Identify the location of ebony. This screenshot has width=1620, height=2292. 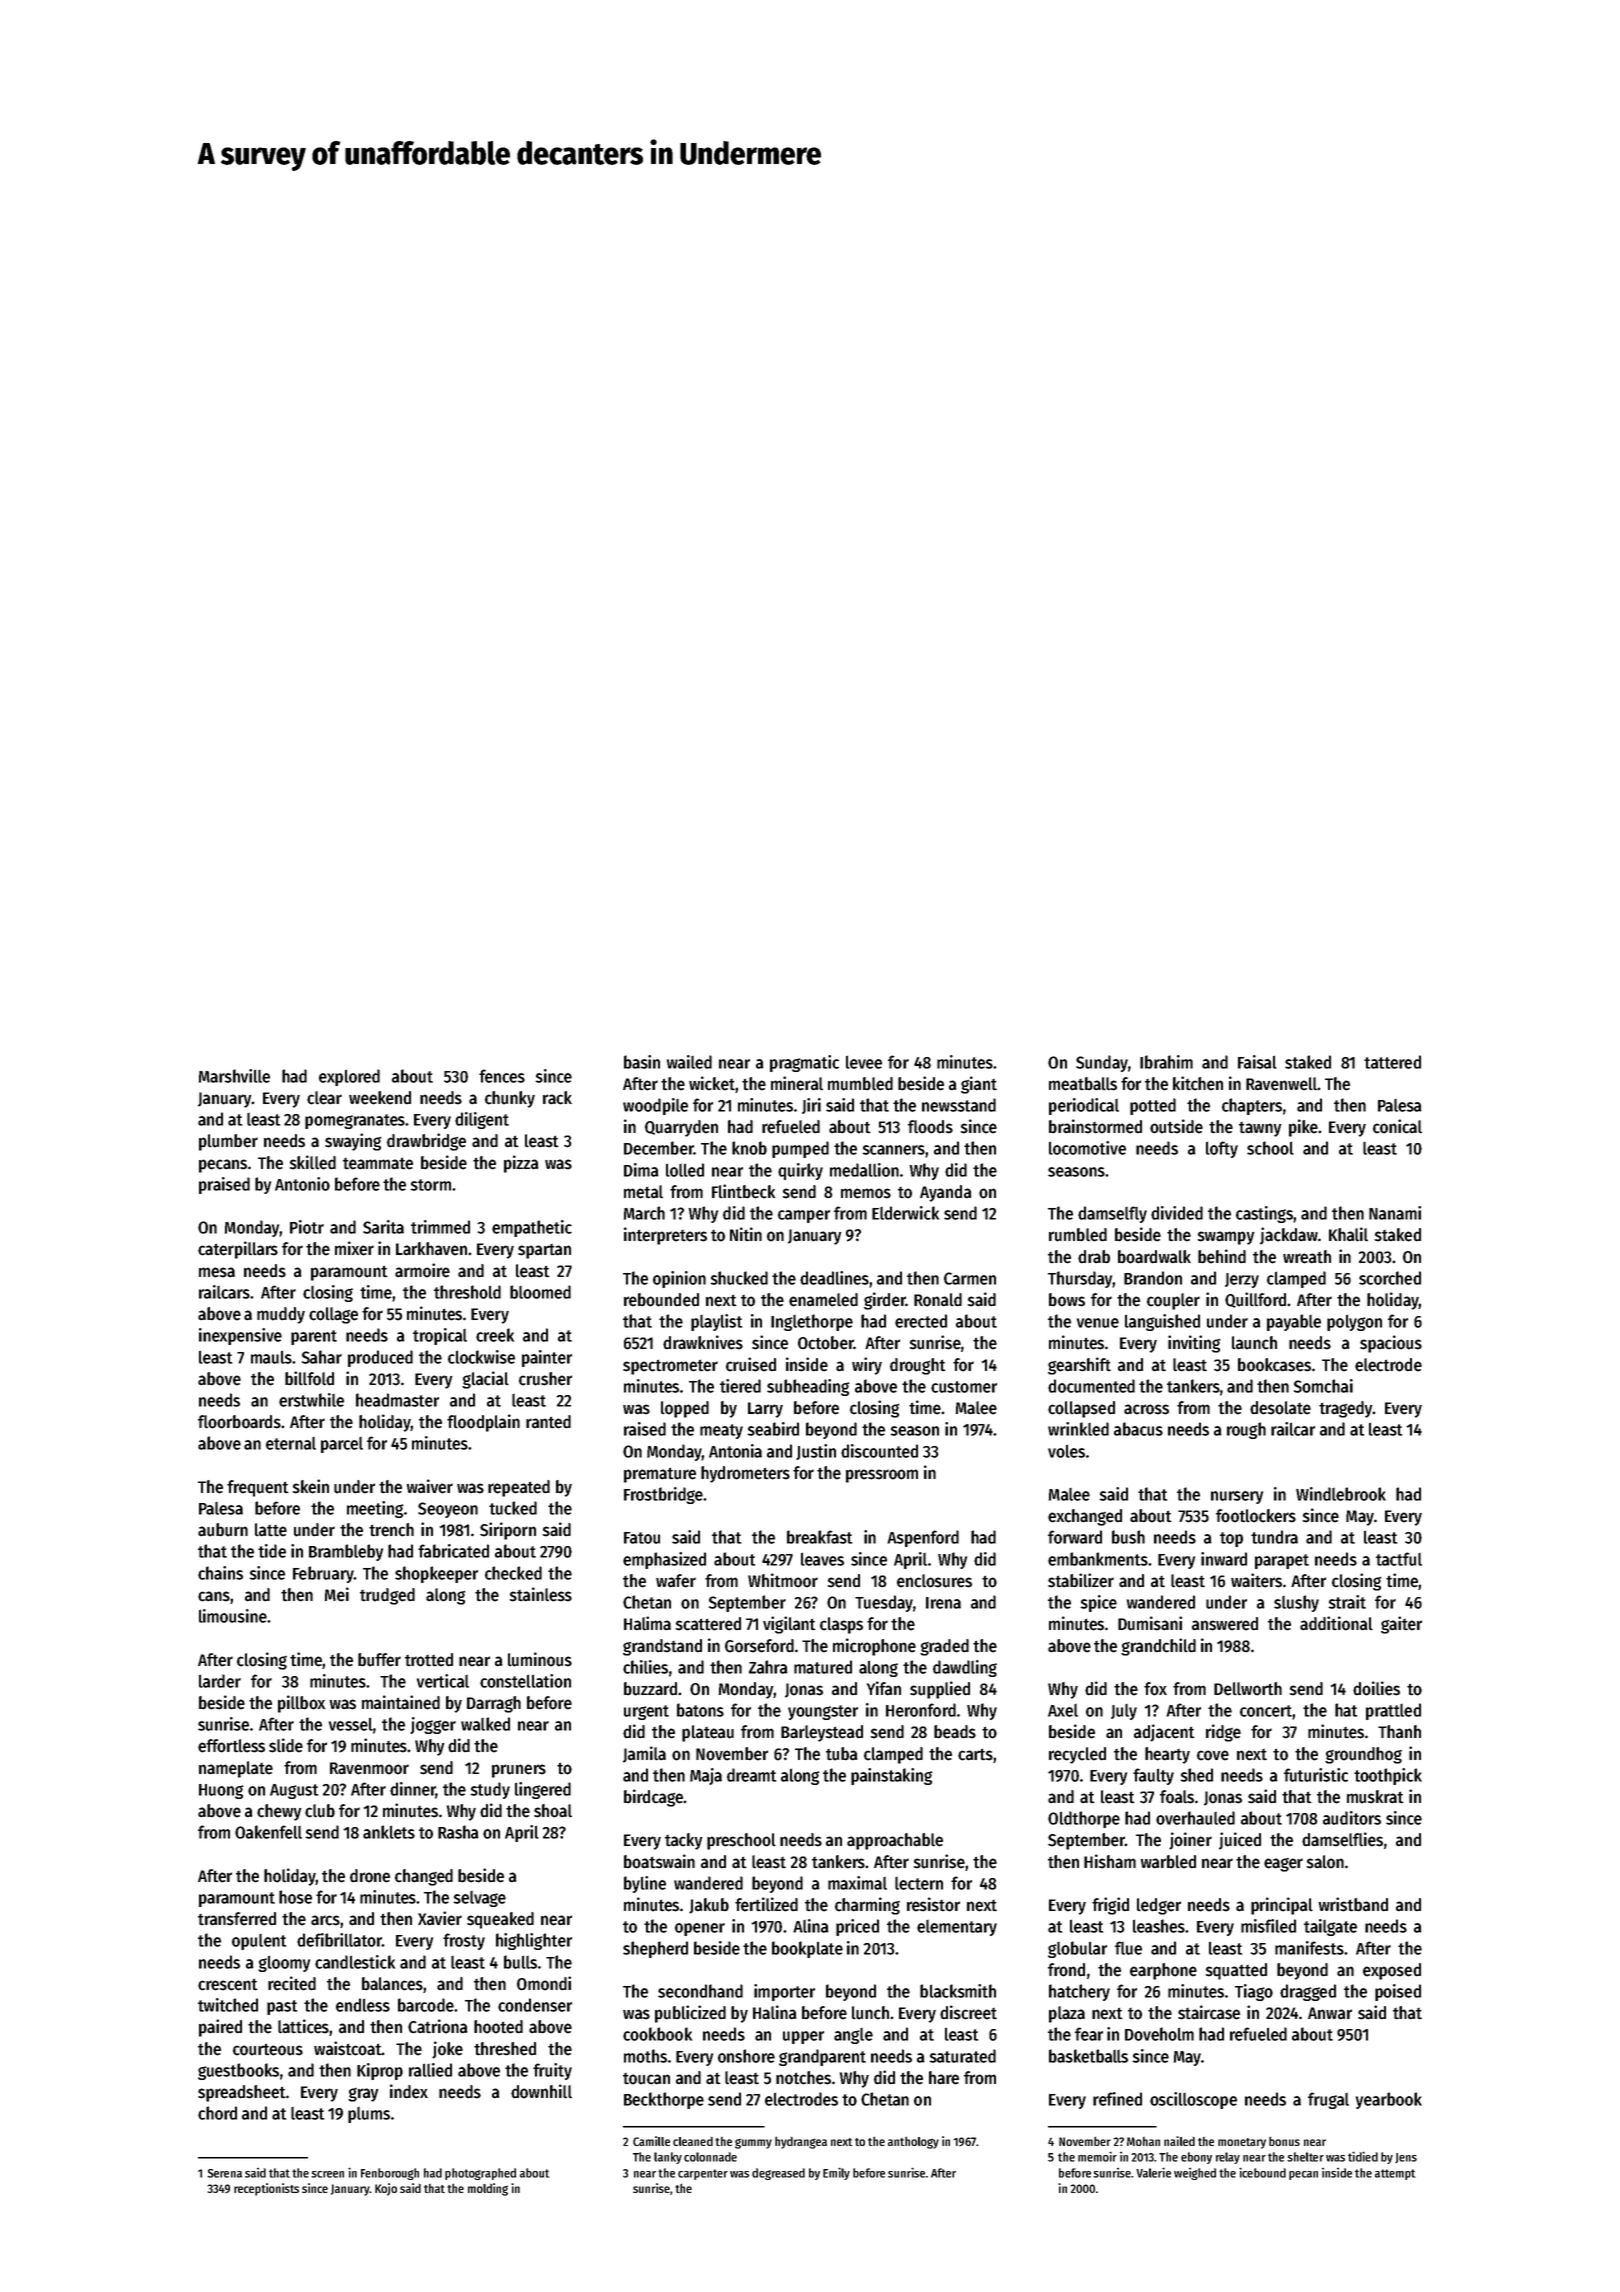
(1196, 2158).
